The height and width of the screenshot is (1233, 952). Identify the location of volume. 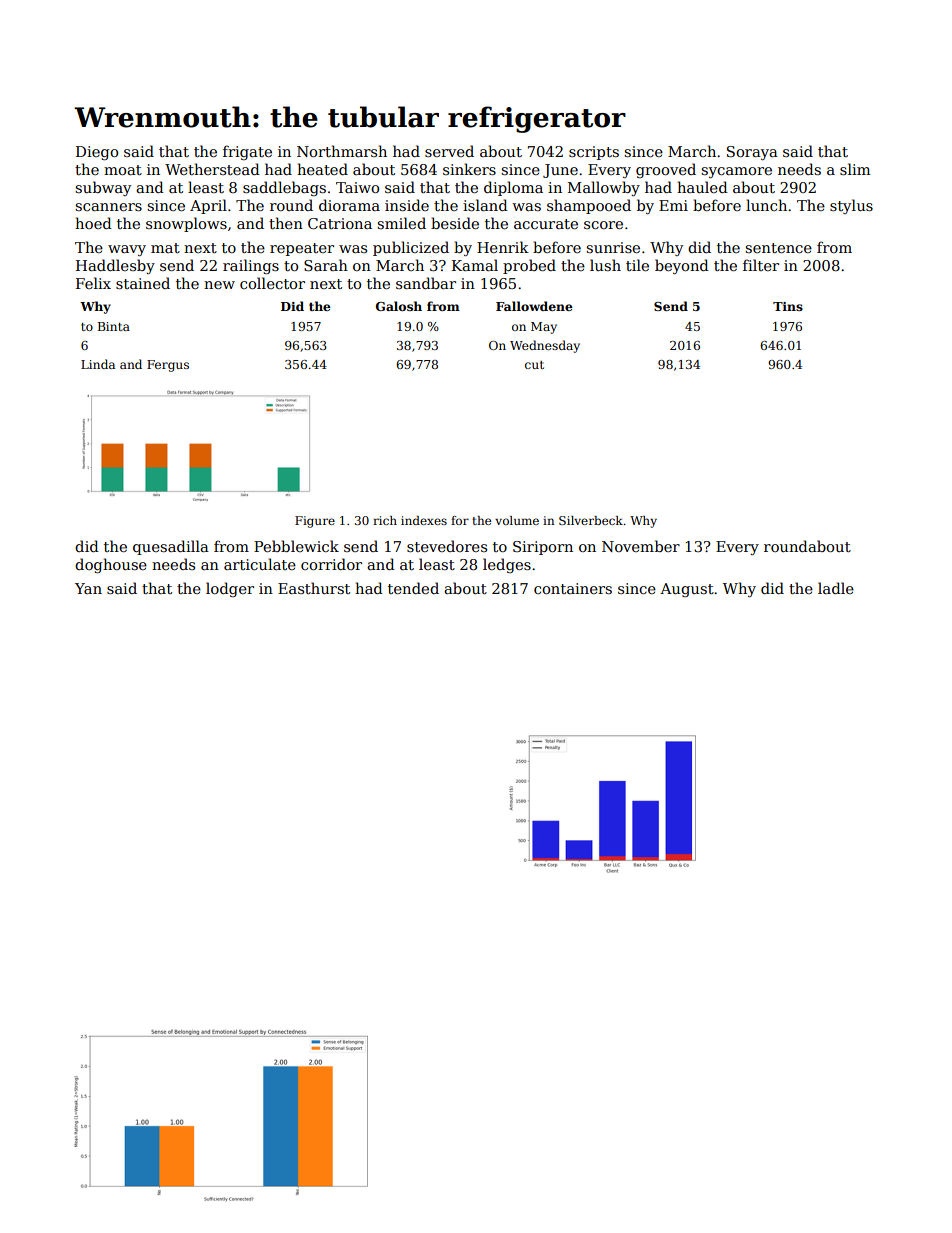
(517, 520).
